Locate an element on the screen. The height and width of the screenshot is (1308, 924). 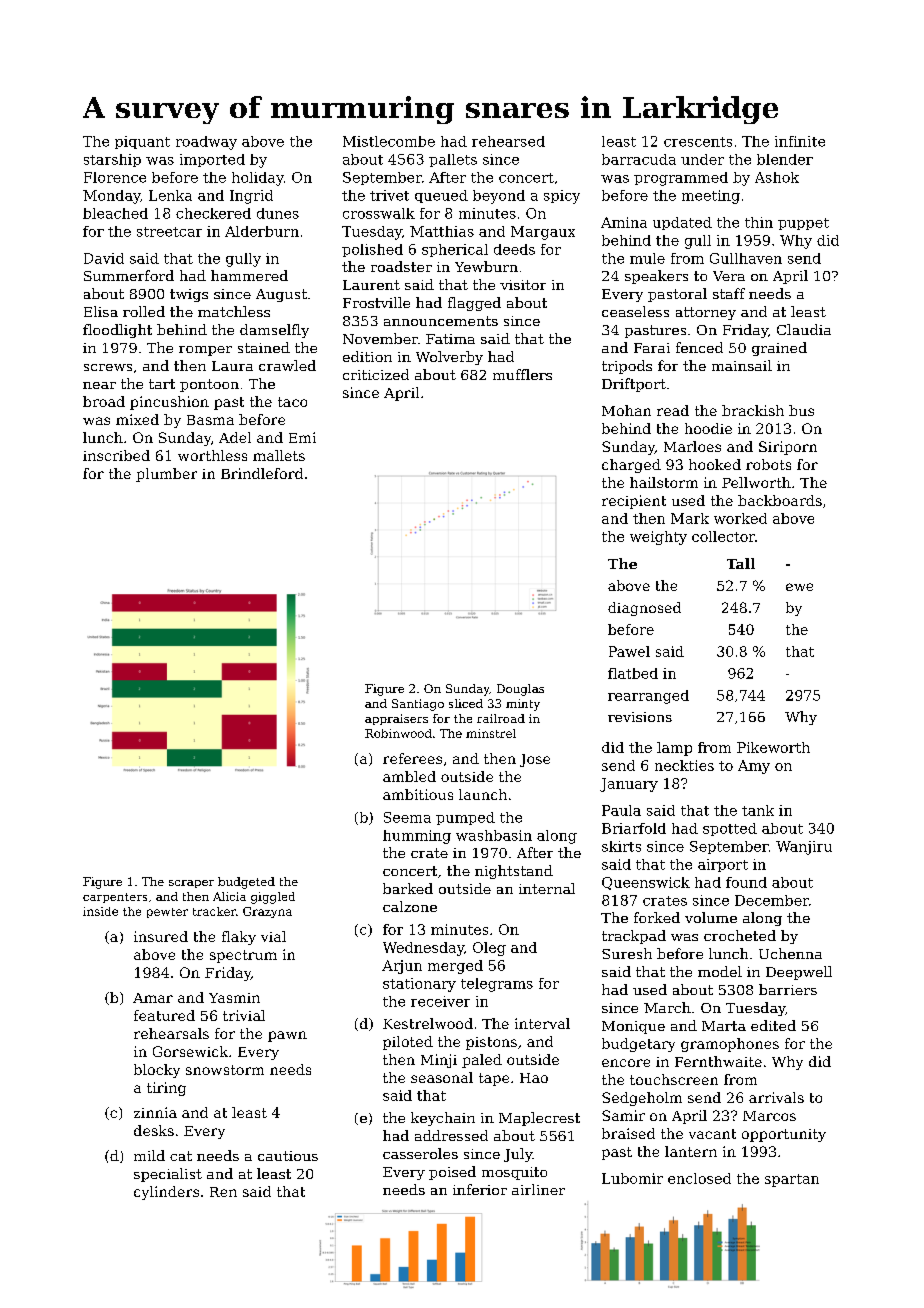
cylinders is located at coordinates (166, 1193).
